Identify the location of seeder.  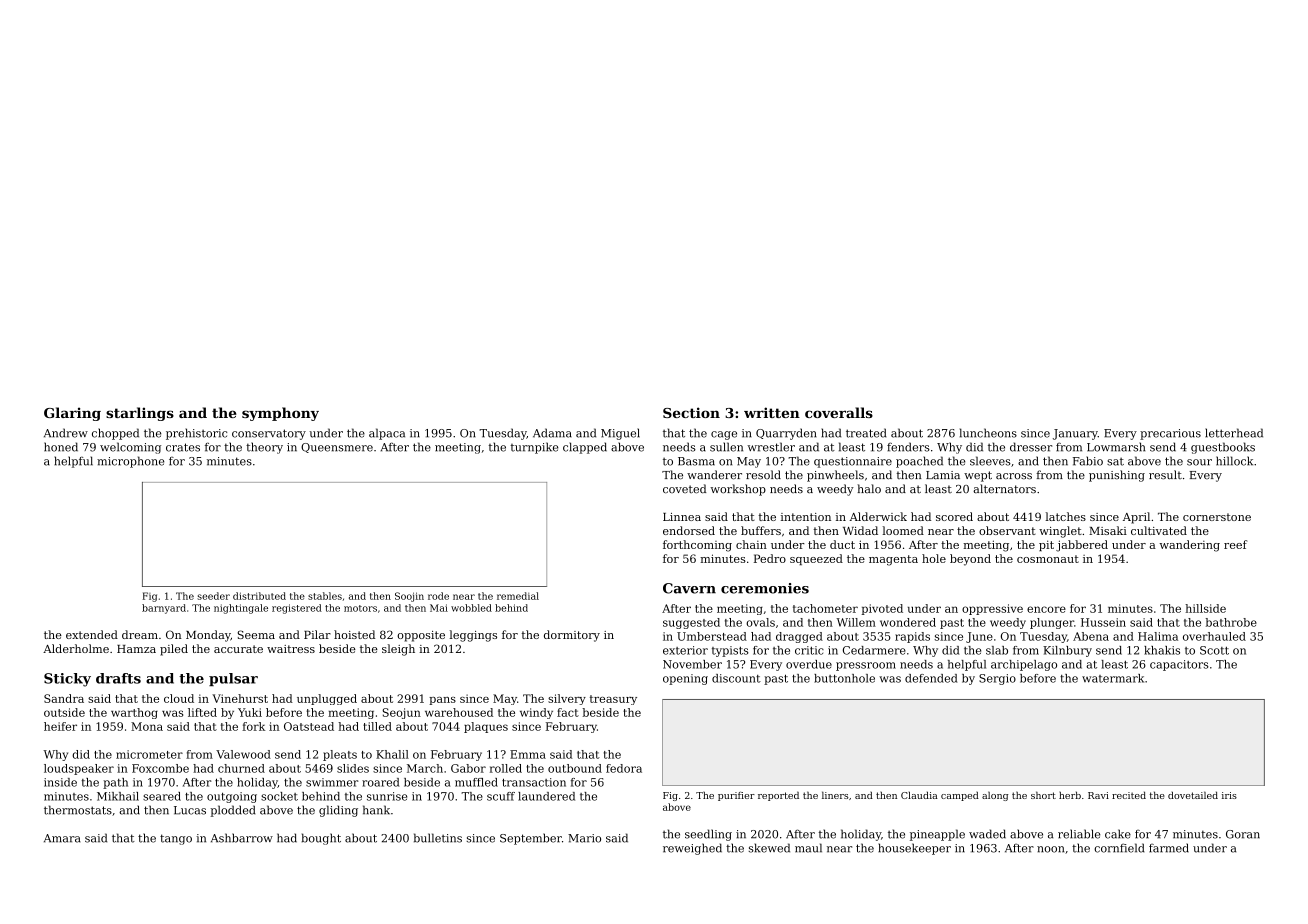
(213, 596).
